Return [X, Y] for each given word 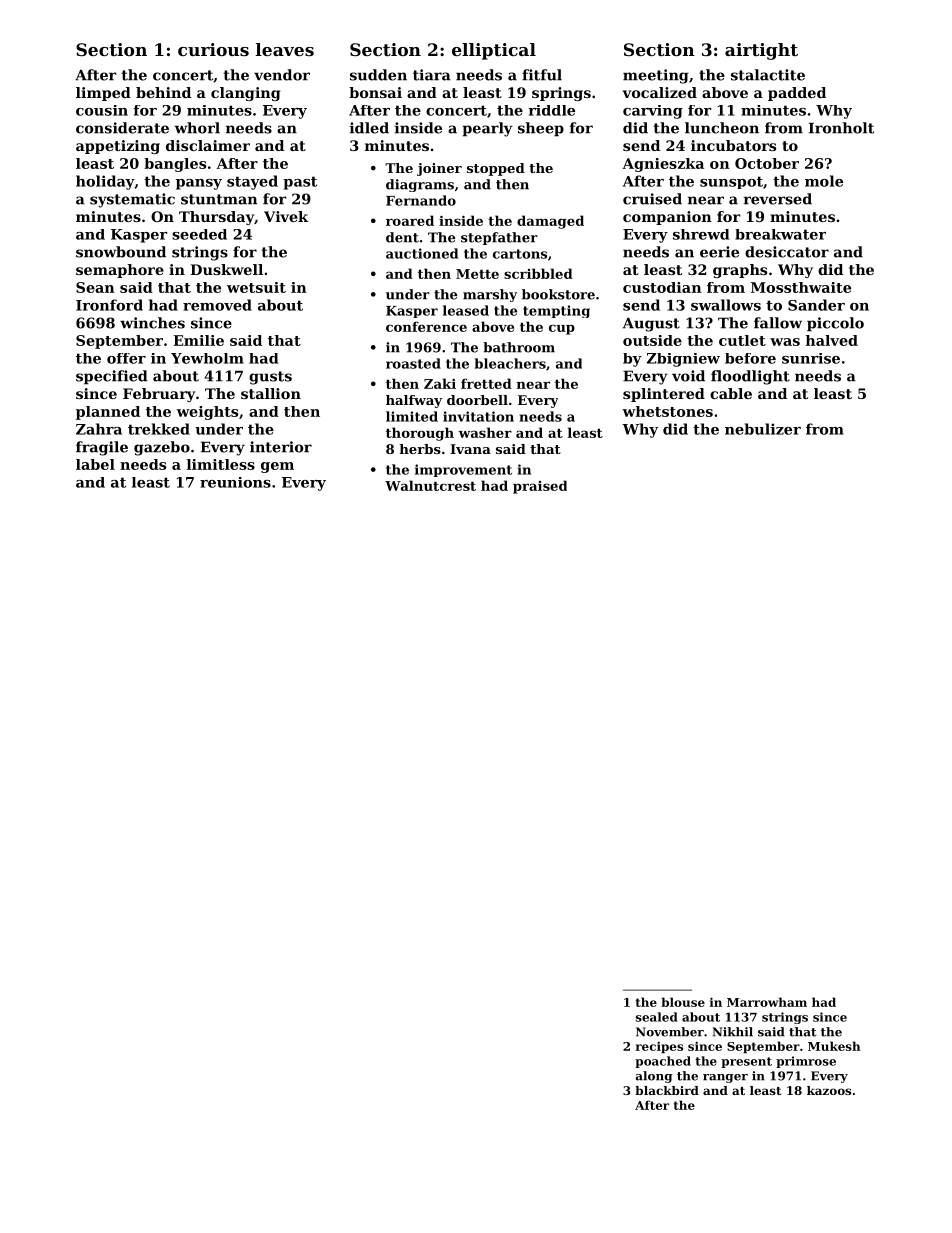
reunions [235, 482]
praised [540, 487]
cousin [102, 110]
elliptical [494, 51]
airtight [761, 51]
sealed [657, 1017]
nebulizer [763, 429]
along [654, 1077]
